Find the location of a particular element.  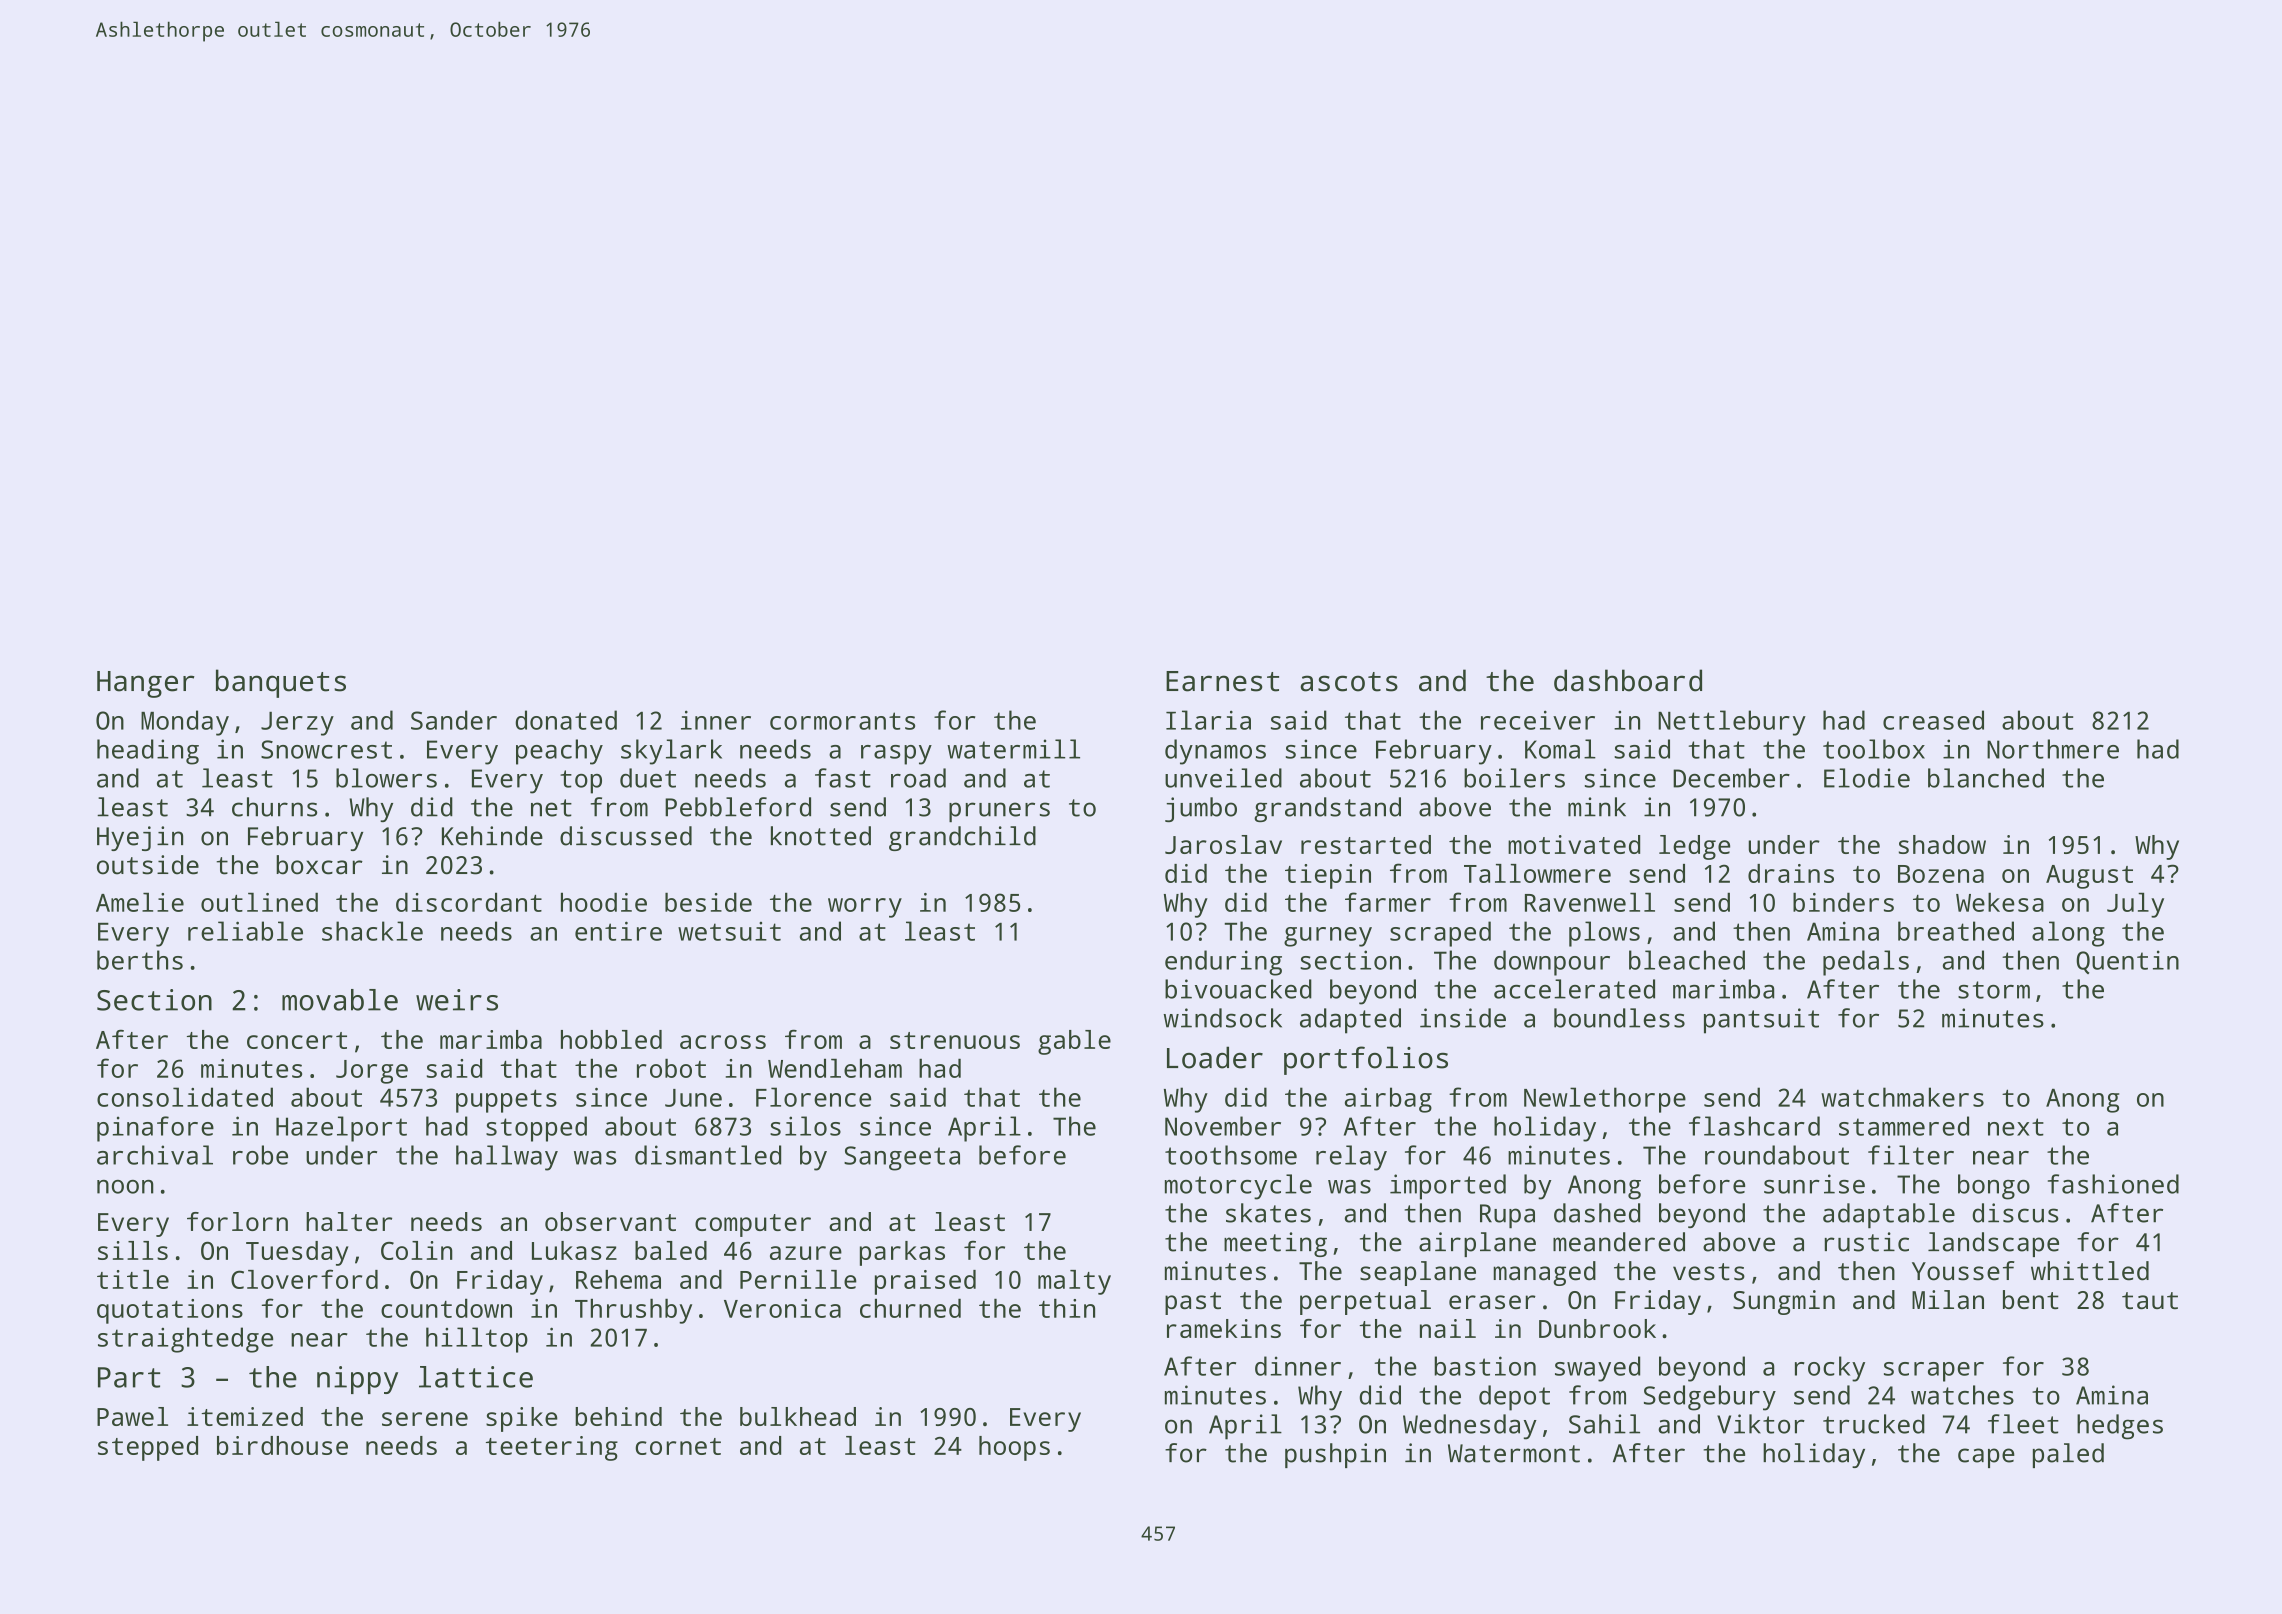

toothsome is located at coordinates (1231, 1155).
